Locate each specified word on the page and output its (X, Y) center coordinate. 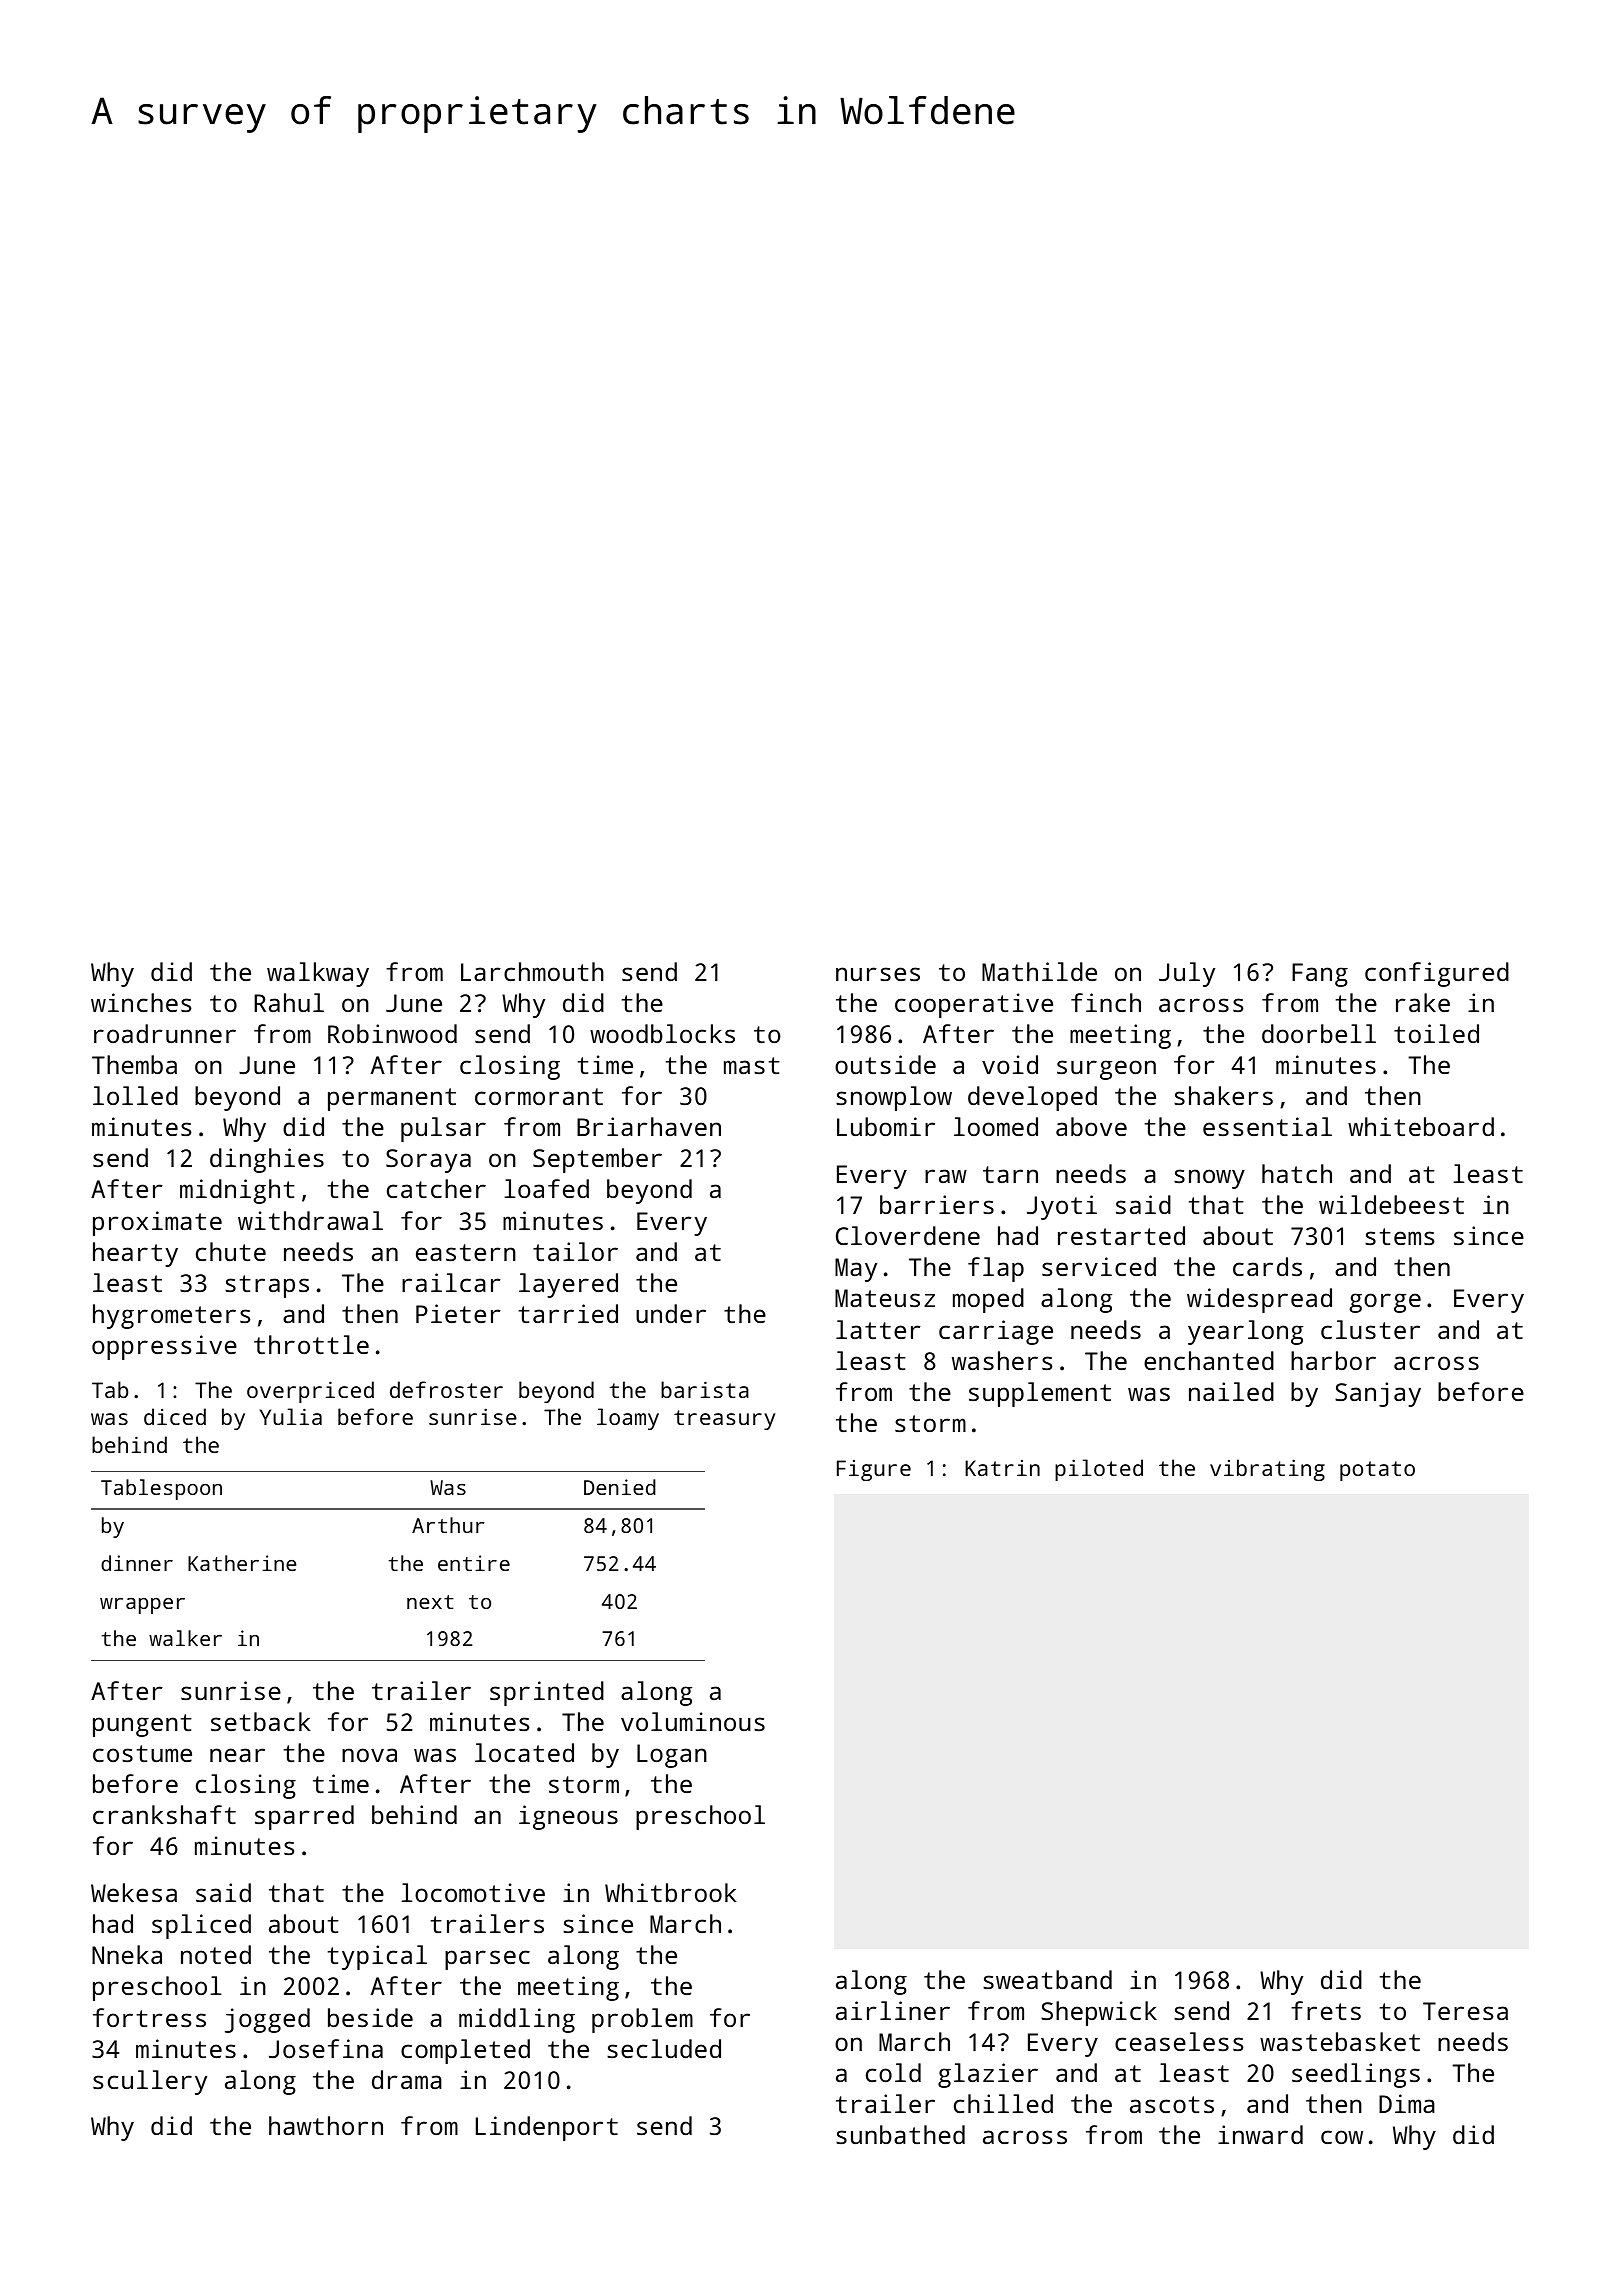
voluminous (693, 1721)
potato (1377, 1471)
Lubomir (886, 1126)
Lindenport (547, 2128)
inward (1260, 2134)
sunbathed (900, 2134)
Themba (134, 1064)
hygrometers (171, 1316)
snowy (1209, 1179)
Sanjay (1378, 1394)
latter (878, 1329)
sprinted (547, 1693)
